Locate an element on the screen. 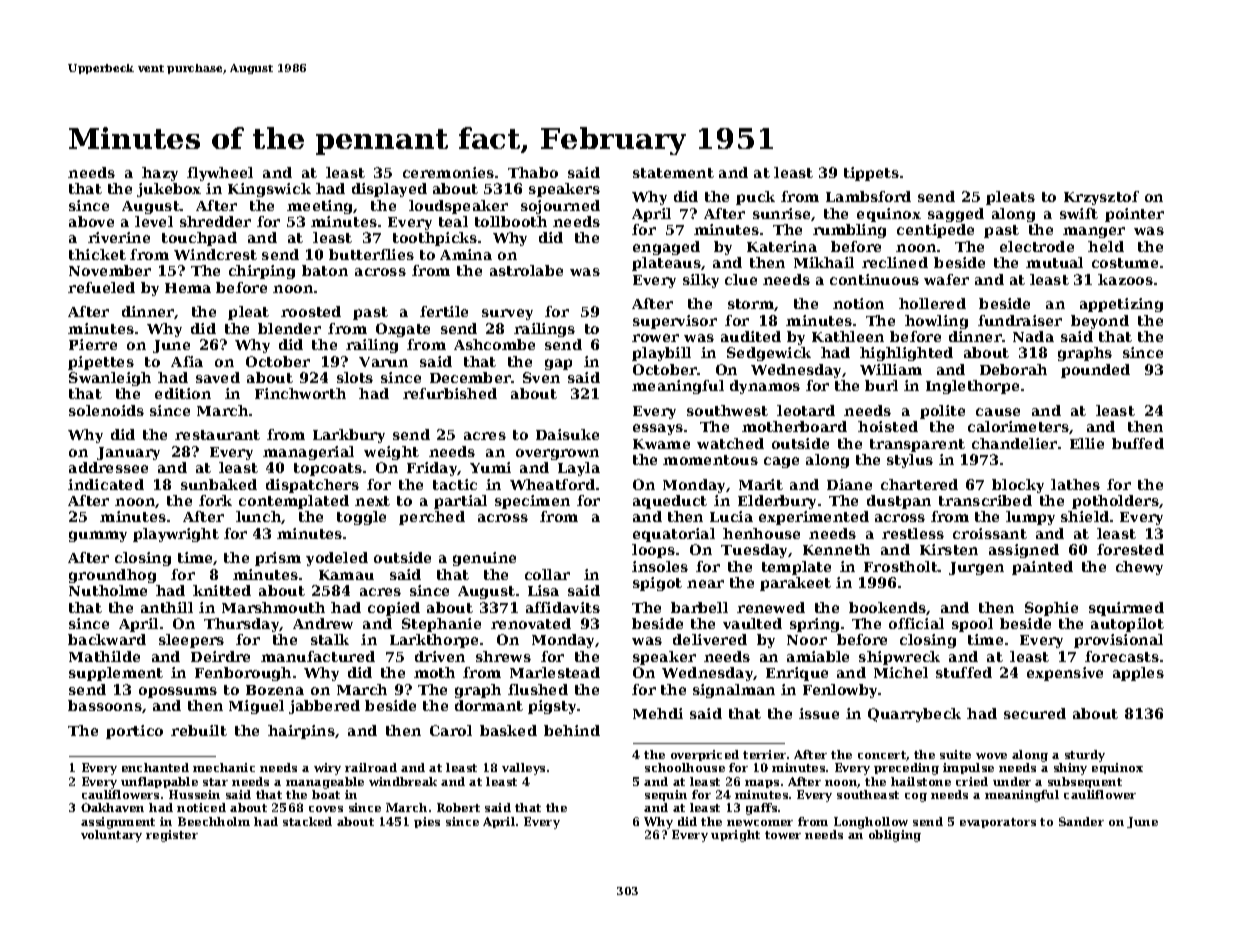  Robert is located at coordinates (458, 807).
